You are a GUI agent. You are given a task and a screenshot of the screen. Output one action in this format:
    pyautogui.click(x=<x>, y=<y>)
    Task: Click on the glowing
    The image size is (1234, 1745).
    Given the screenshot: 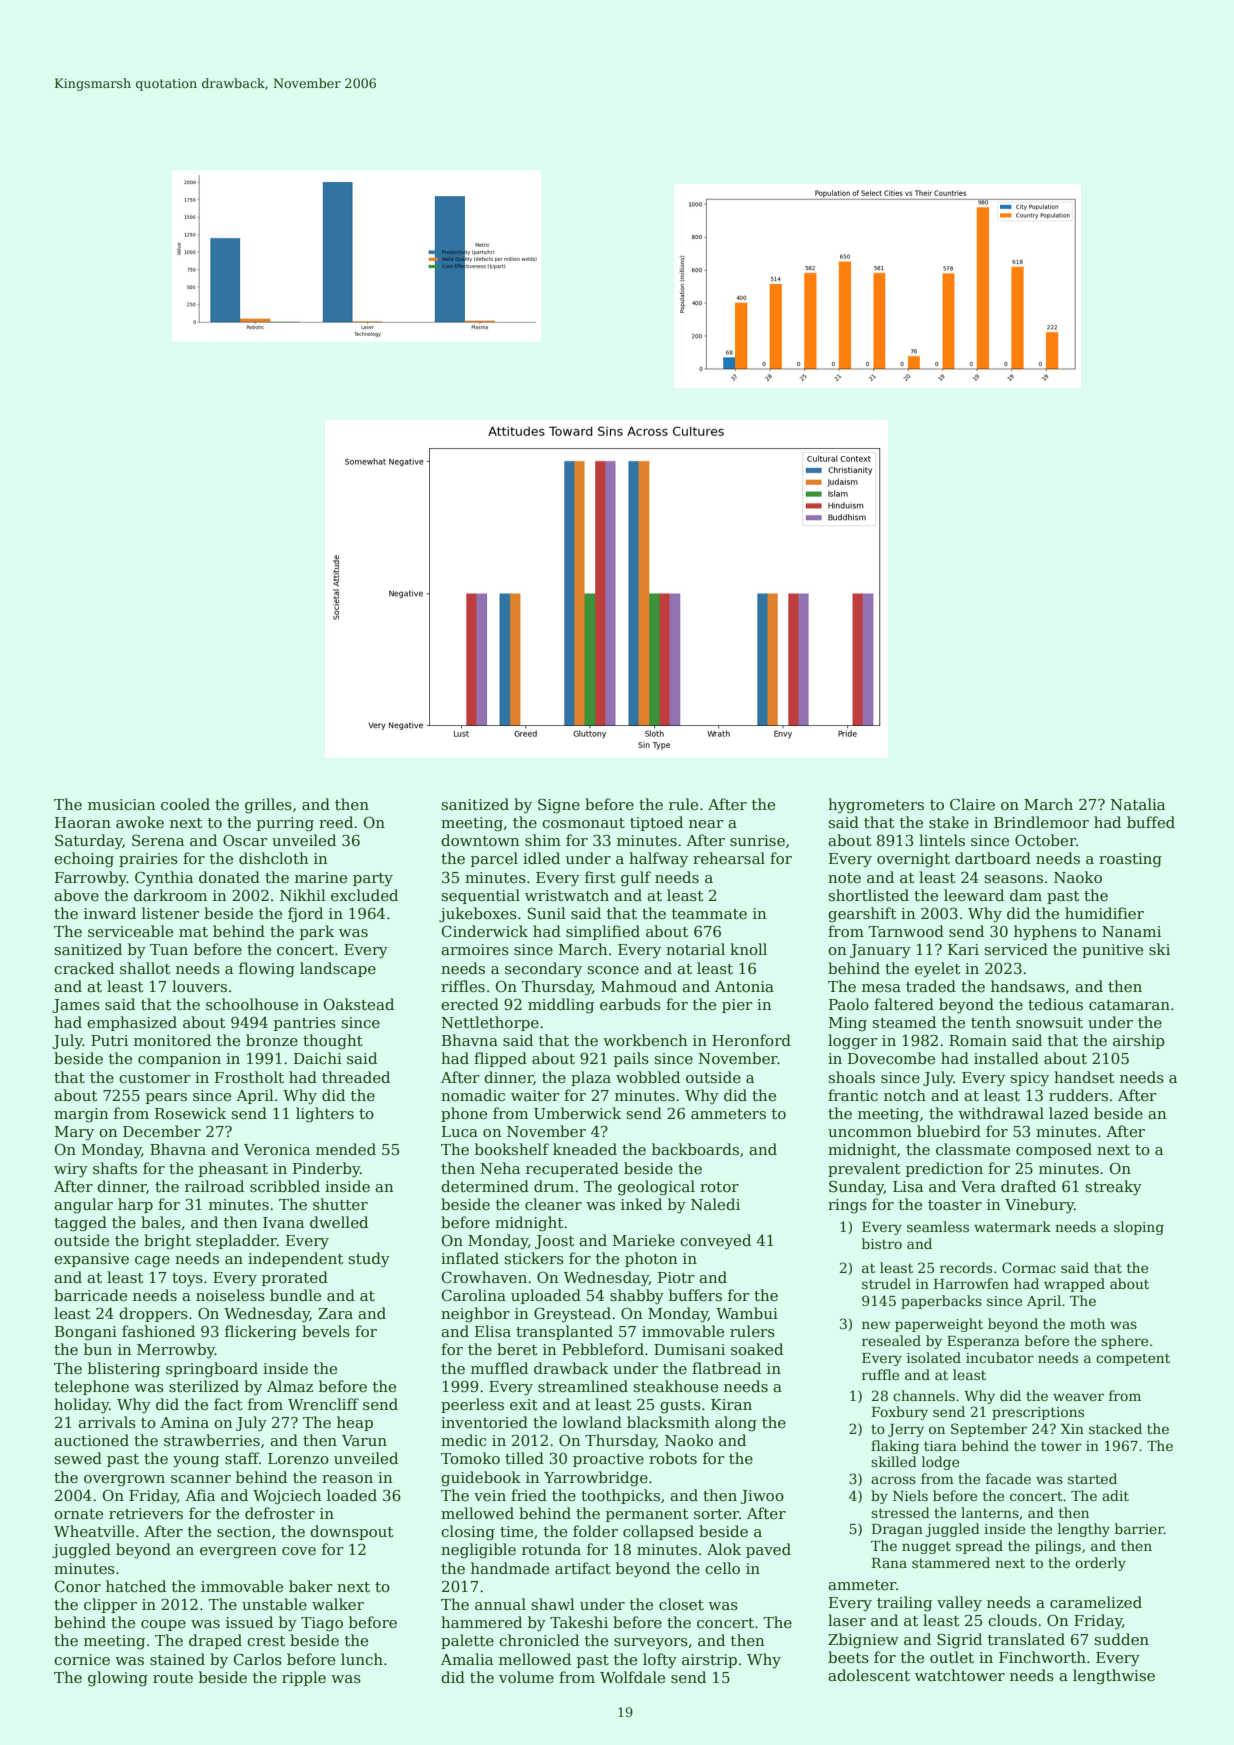 What is the action you would take?
    pyautogui.click(x=118, y=1679)
